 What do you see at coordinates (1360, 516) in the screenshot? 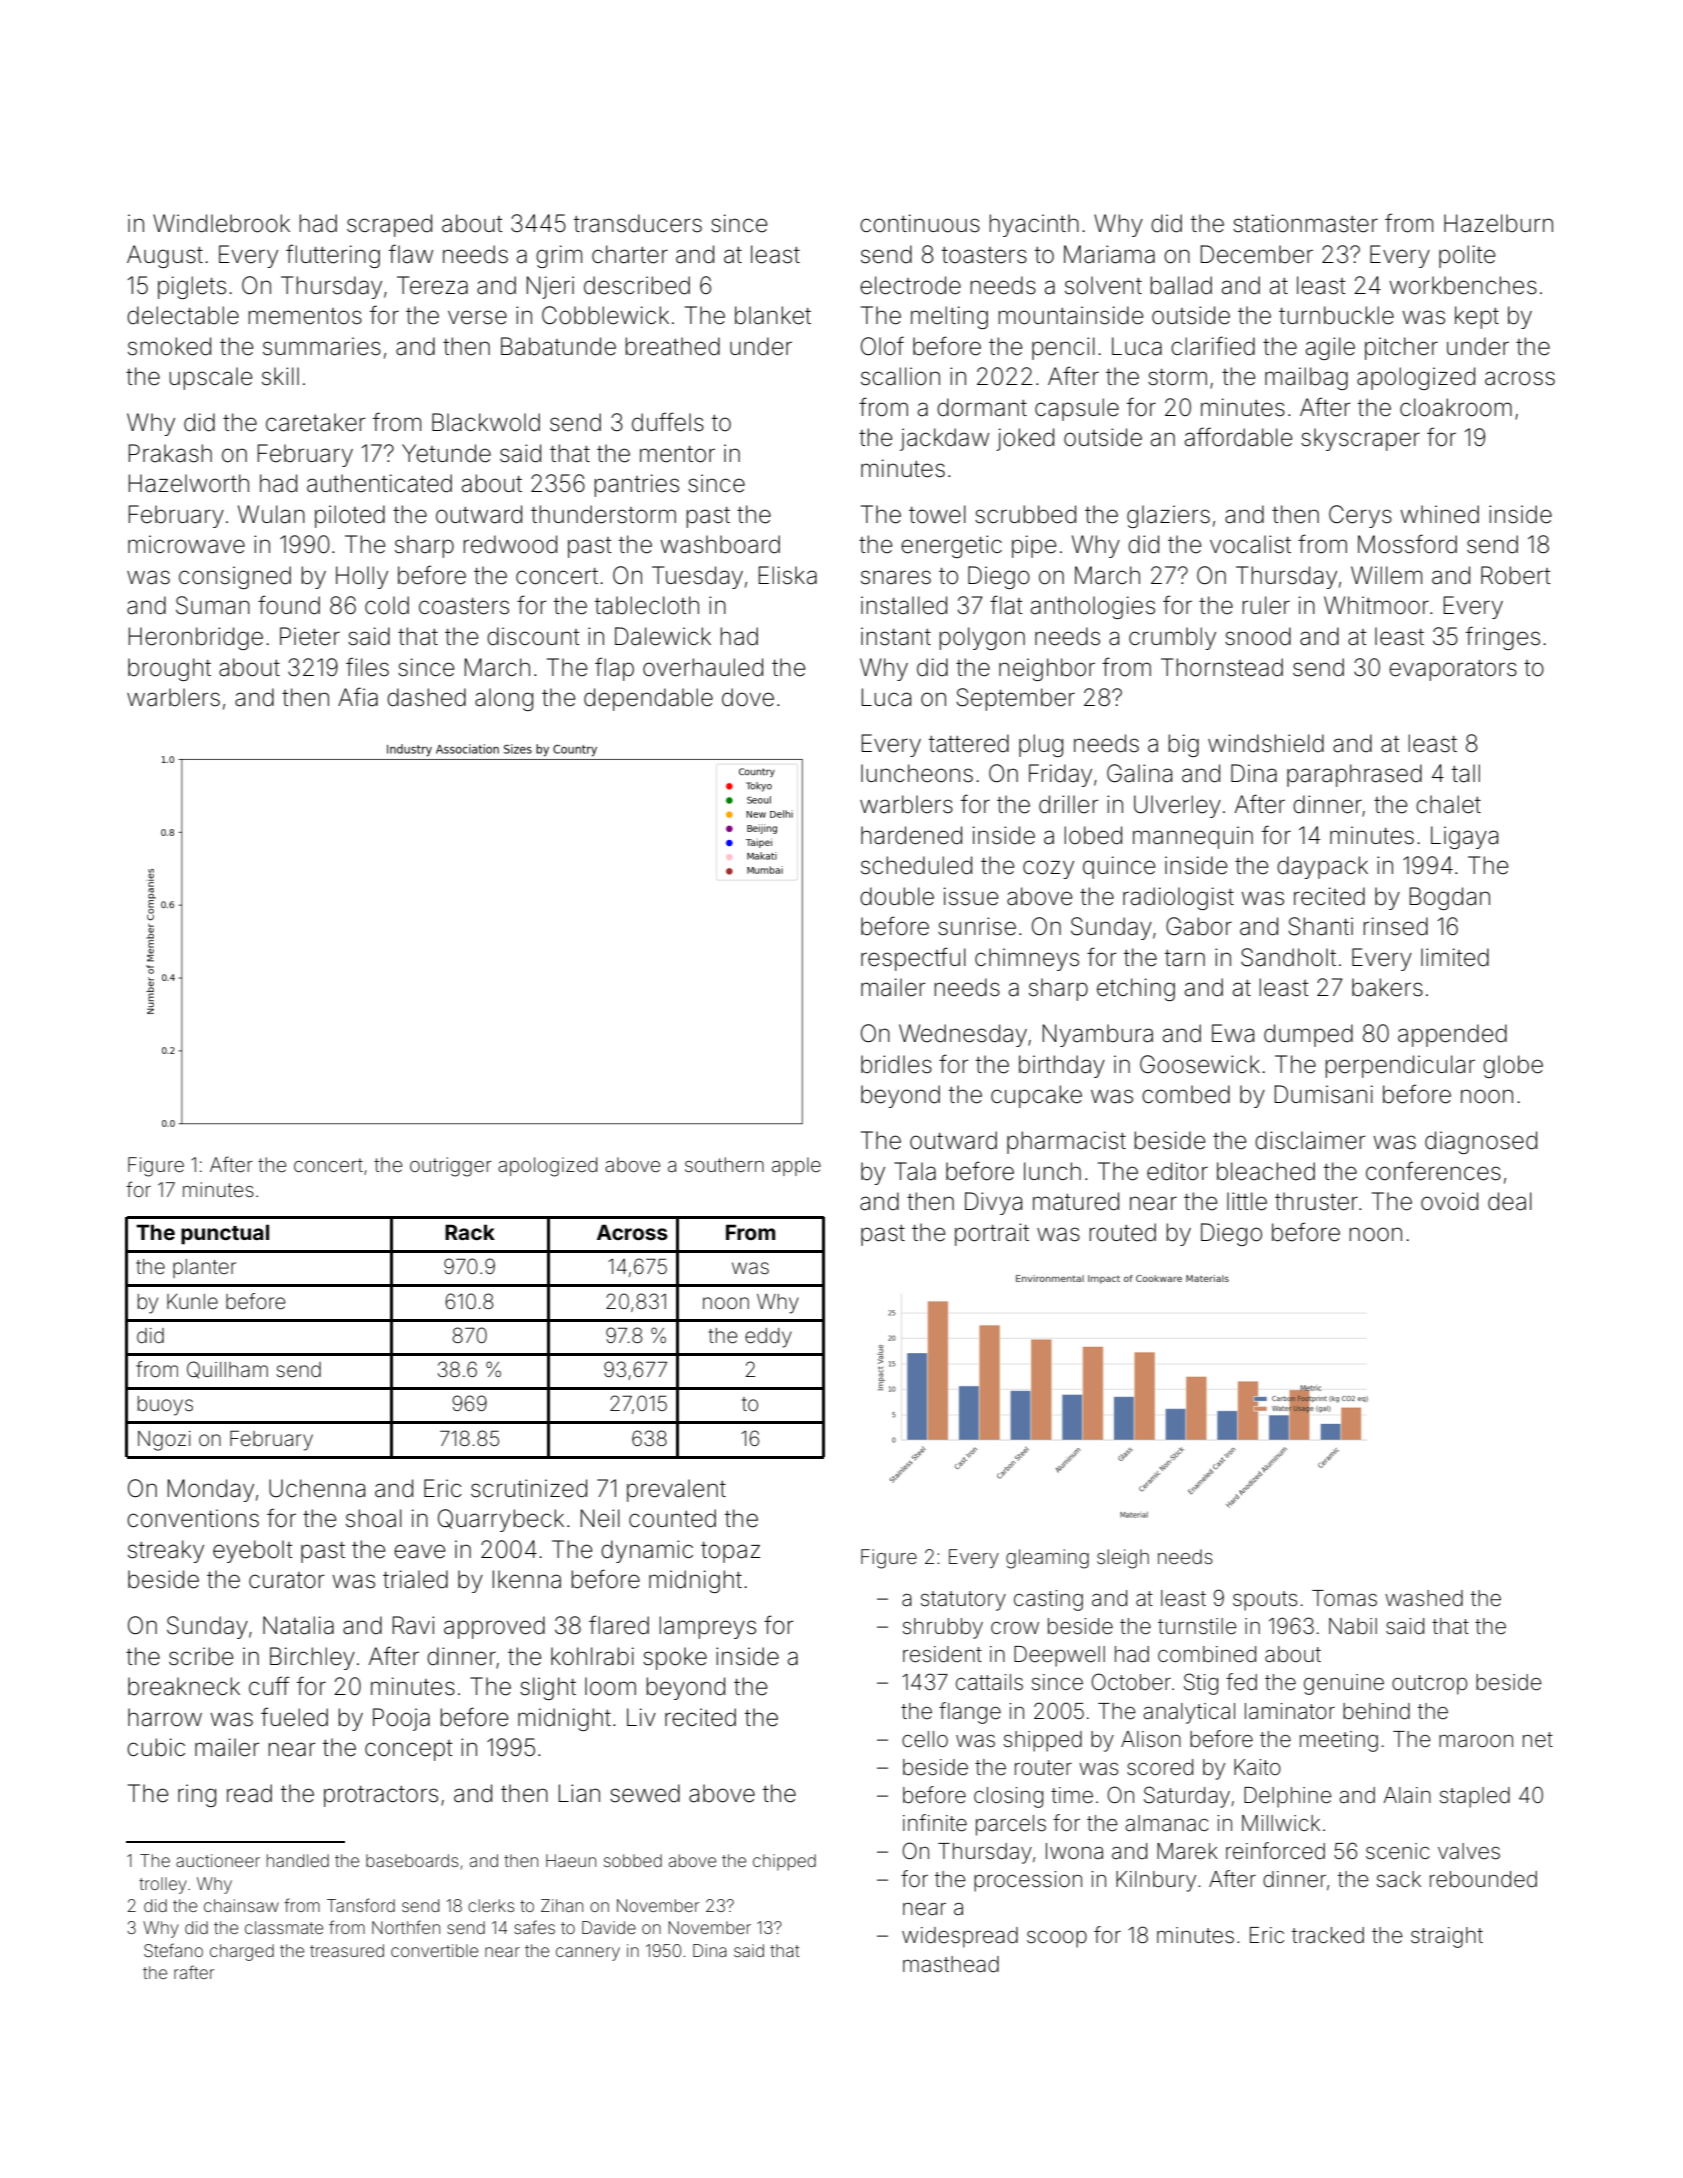
I see `Cerys` at bounding box center [1360, 516].
